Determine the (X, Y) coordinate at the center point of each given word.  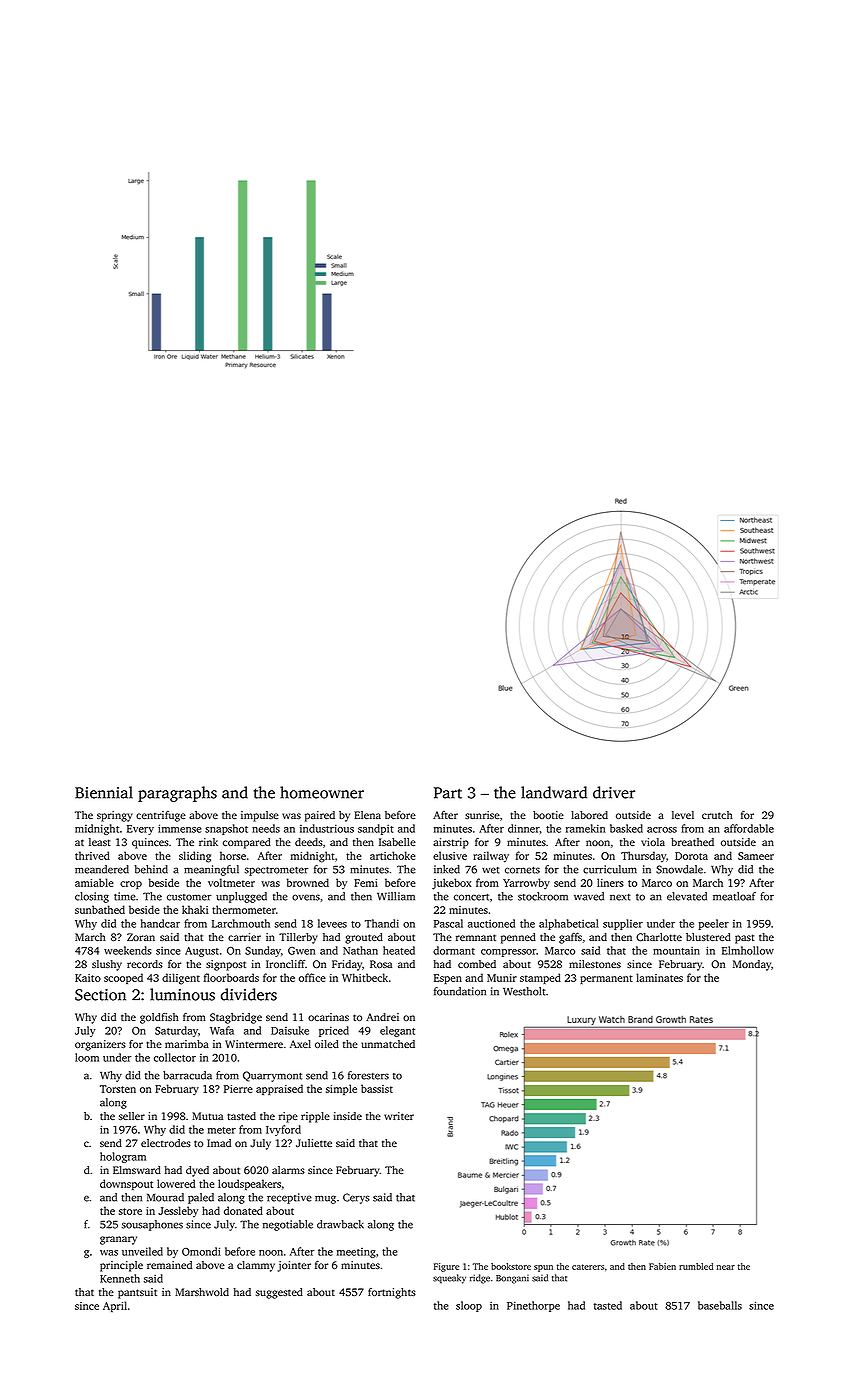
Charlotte (659, 937)
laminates (659, 977)
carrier (244, 937)
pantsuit (137, 1293)
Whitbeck (365, 977)
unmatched (388, 1044)
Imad (219, 1143)
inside (348, 1116)
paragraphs (177, 794)
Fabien (662, 1266)
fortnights (392, 1293)
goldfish (159, 1018)
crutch (717, 815)
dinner (524, 828)
